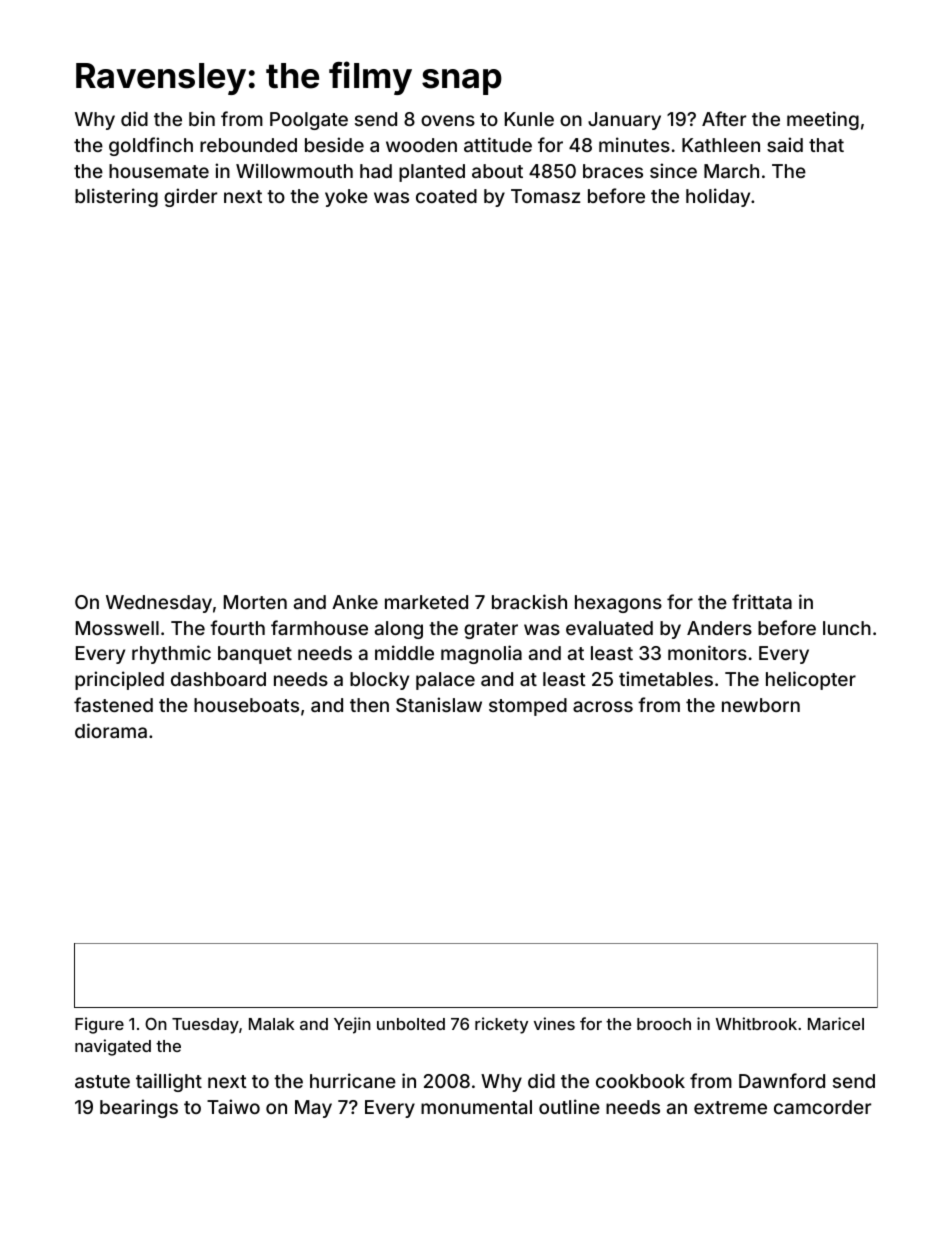 Image resolution: width=952 pixels, height=1233 pixels. What do you see at coordinates (529, 601) in the page?
I see `brackish` at bounding box center [529, 601].
